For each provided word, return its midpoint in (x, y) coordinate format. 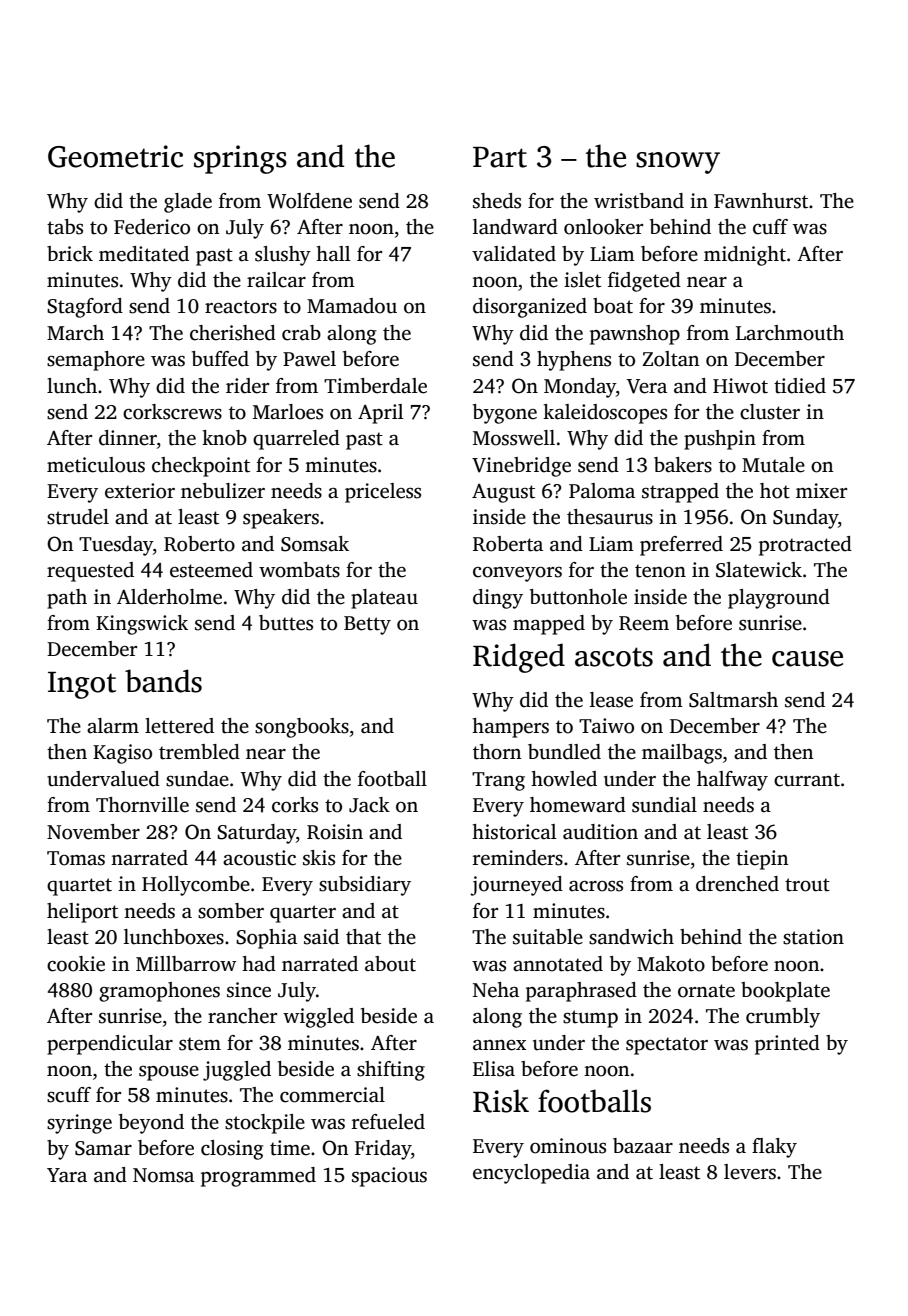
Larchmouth (790, 333)
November (93, 832)
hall (333, 254)
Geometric (115, 156)
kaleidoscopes (605, 414)
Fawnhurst (761, 201)
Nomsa (163, 1175)
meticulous (96, 465)
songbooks (302, 728)
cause (807, 659)
